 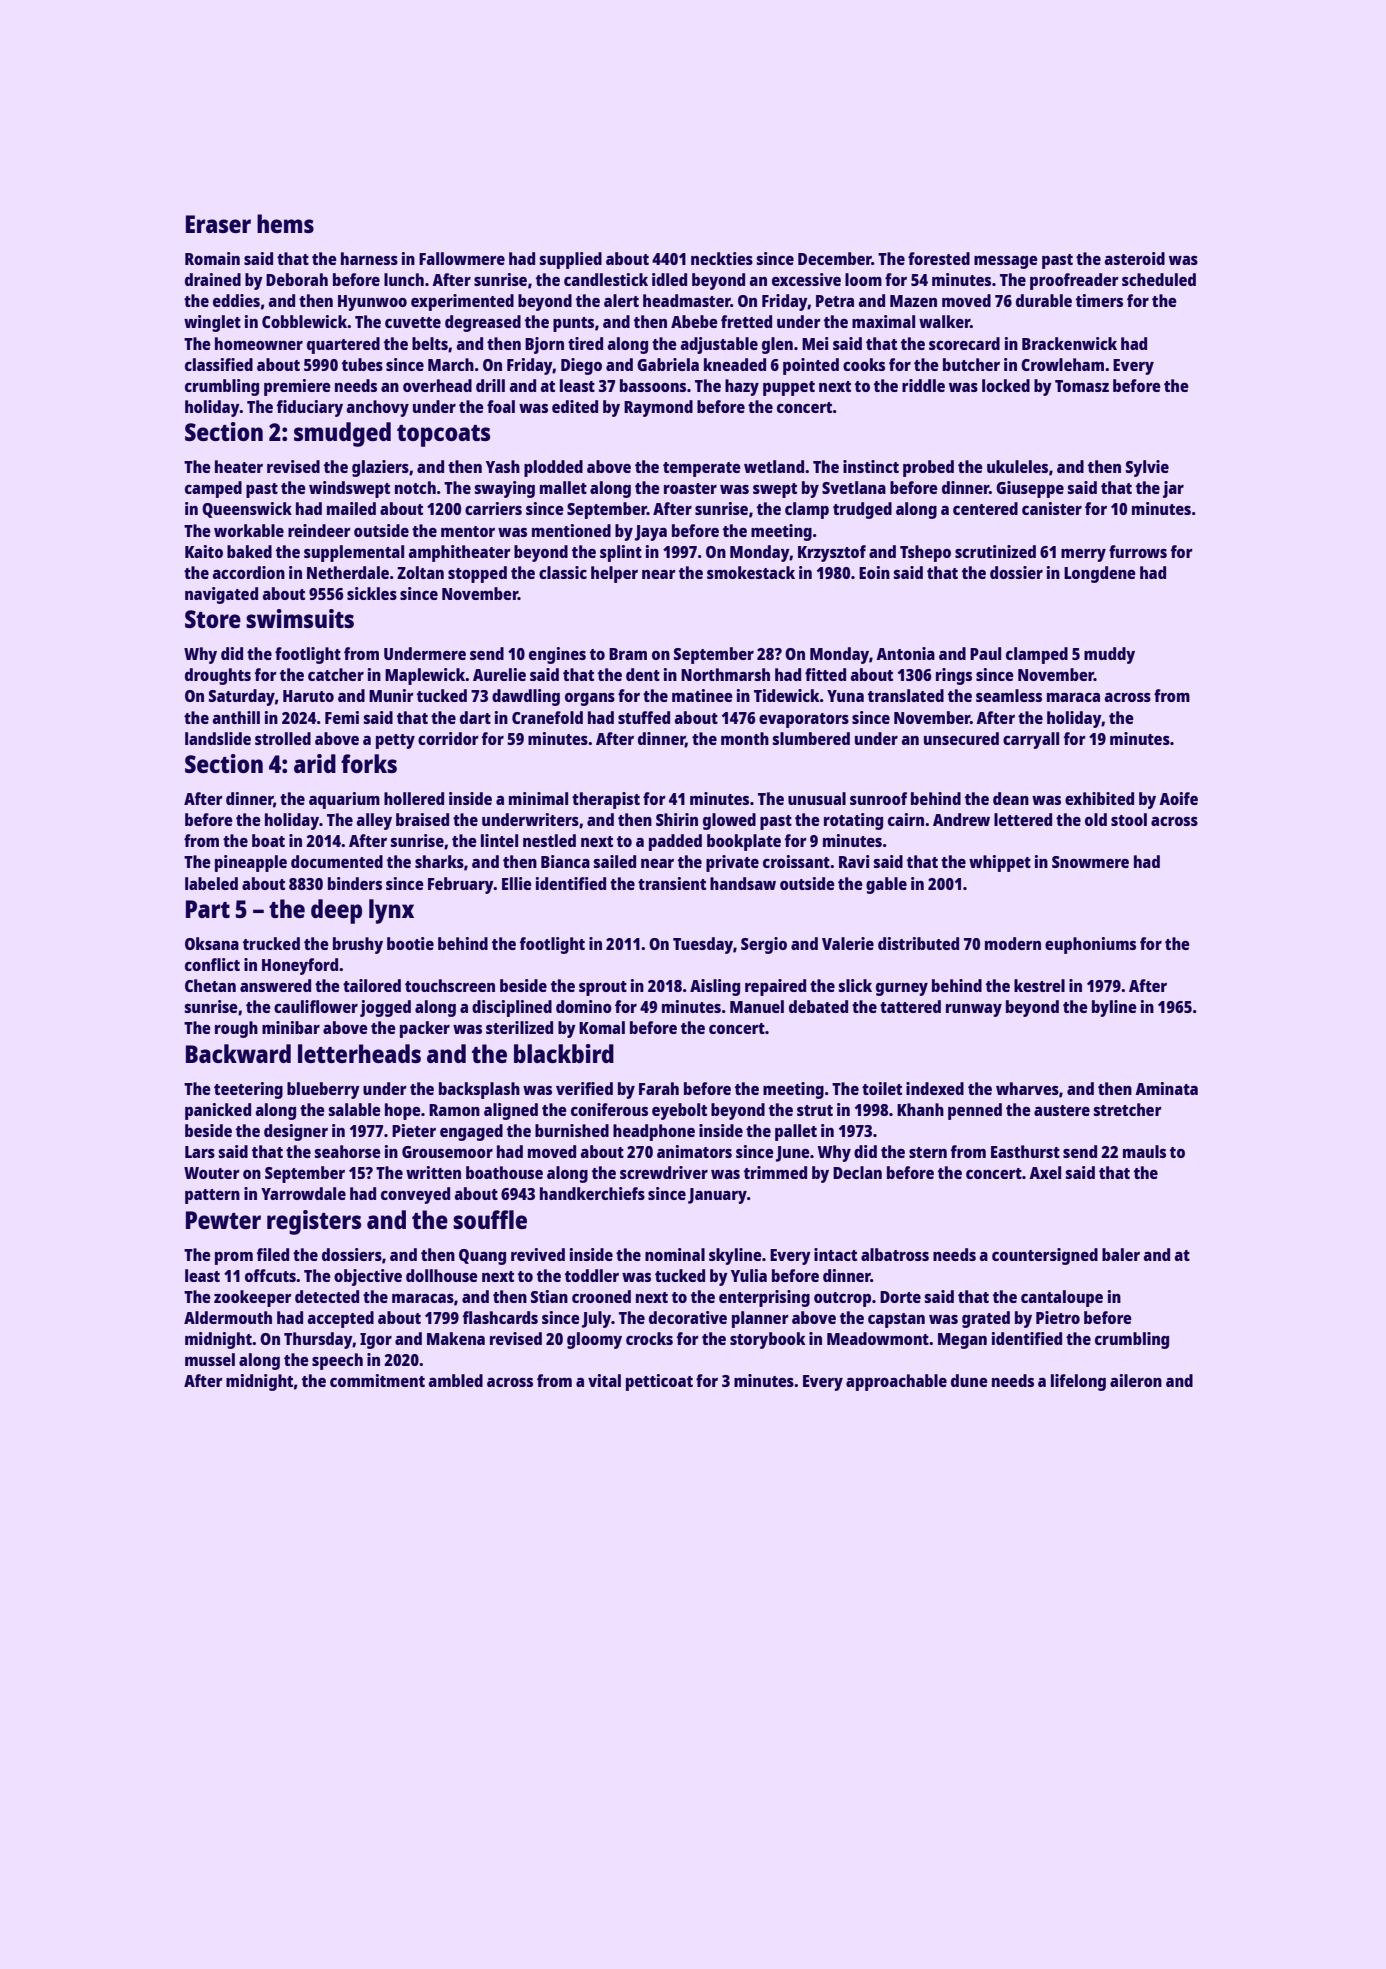 I want to click on pineapple, so click(x=251, y=863).
